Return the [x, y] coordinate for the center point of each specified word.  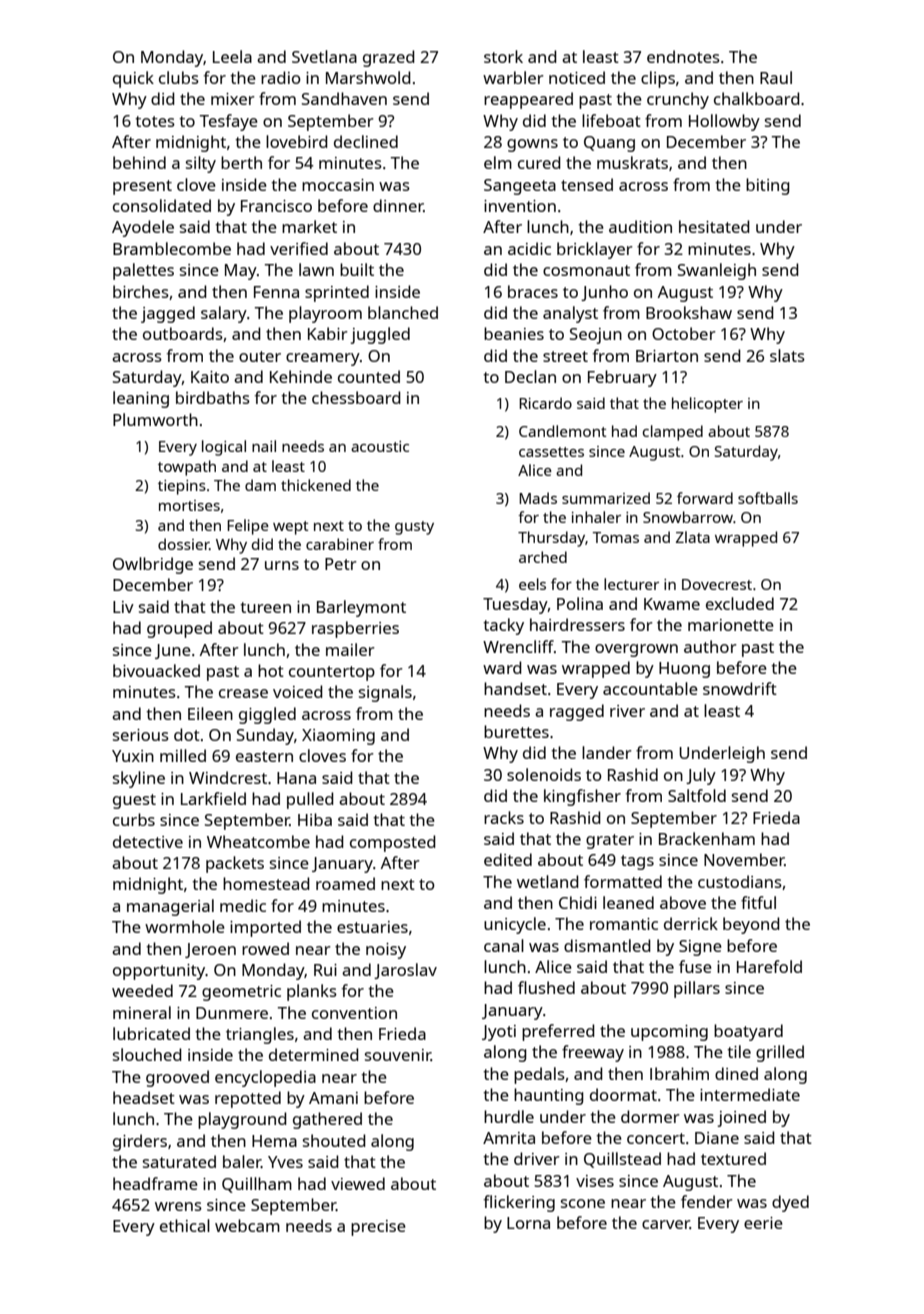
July [701, 776]
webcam [247, 1225]
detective [148, 841]
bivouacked [156, 670]
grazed [389, 58]
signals [385, 693]
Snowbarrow [688, 517]
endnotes [683, 56]
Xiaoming [338, 737]
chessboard [356, 397]
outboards [183, 333]
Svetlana [324, 56]
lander [607, 752]
